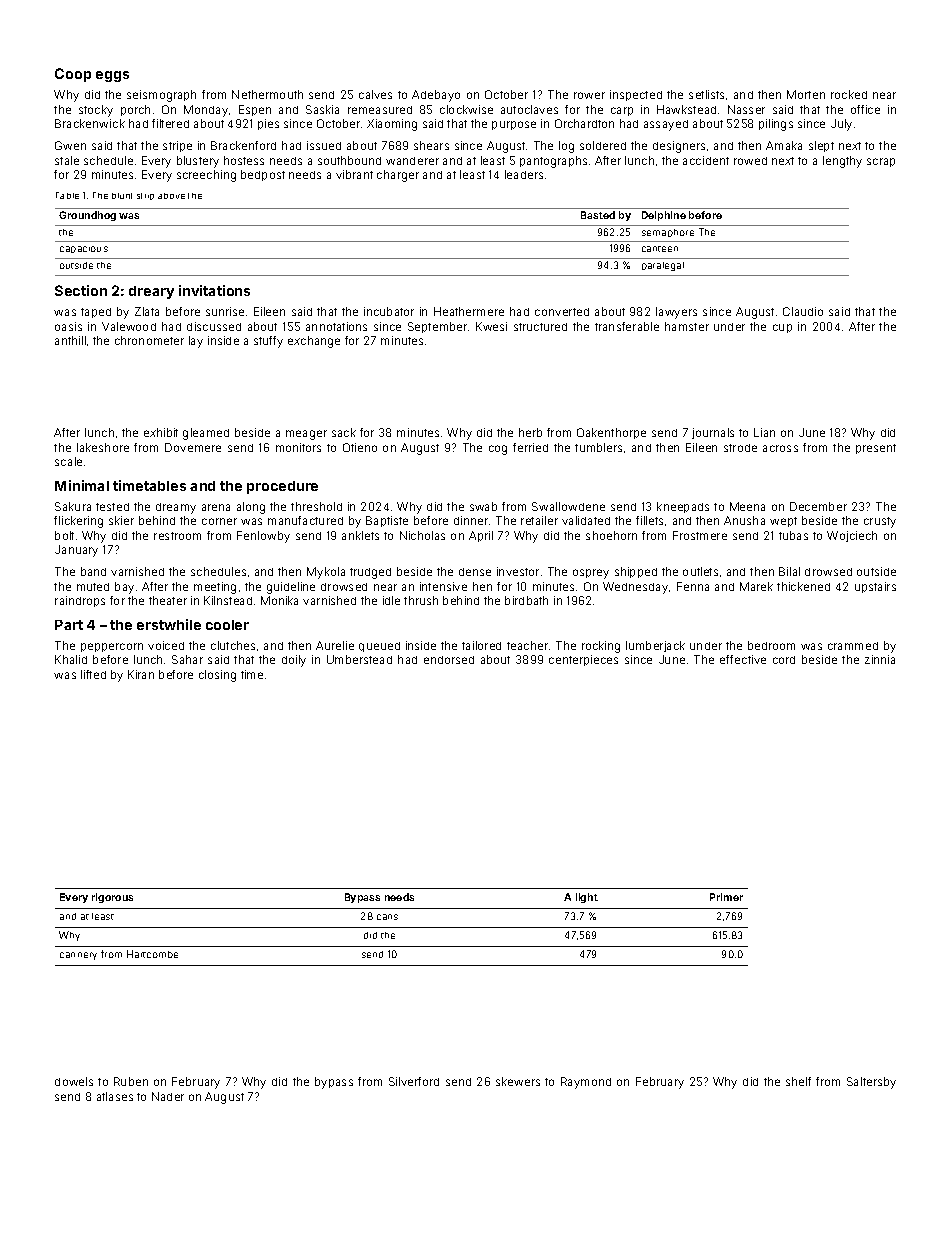  What do you see at coordinates (422, 535) in the image?
I see `Nicholas` at bounding box center [422, 535].
